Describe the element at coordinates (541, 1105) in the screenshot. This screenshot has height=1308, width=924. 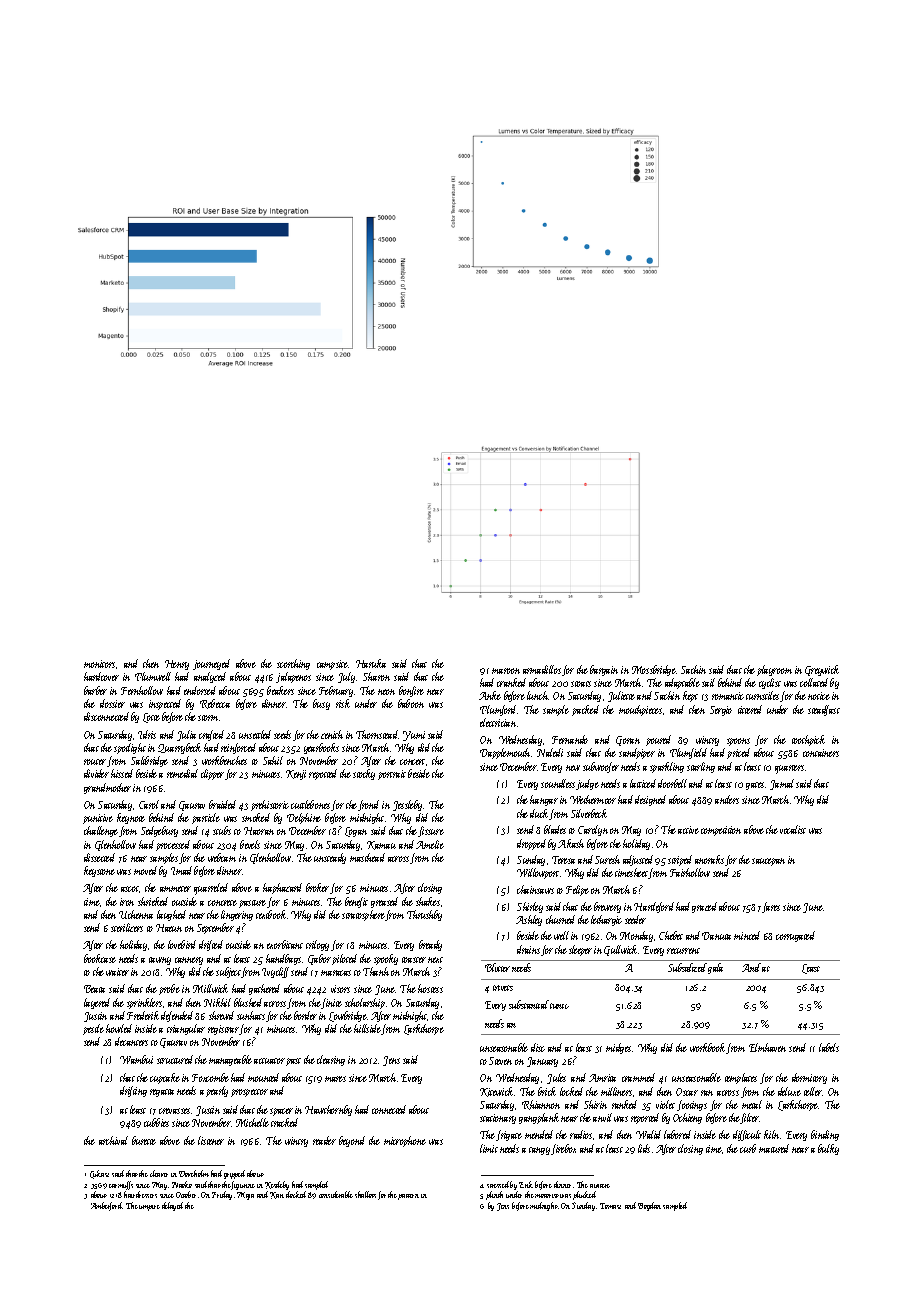
I see `Rhiannon` at that location.
